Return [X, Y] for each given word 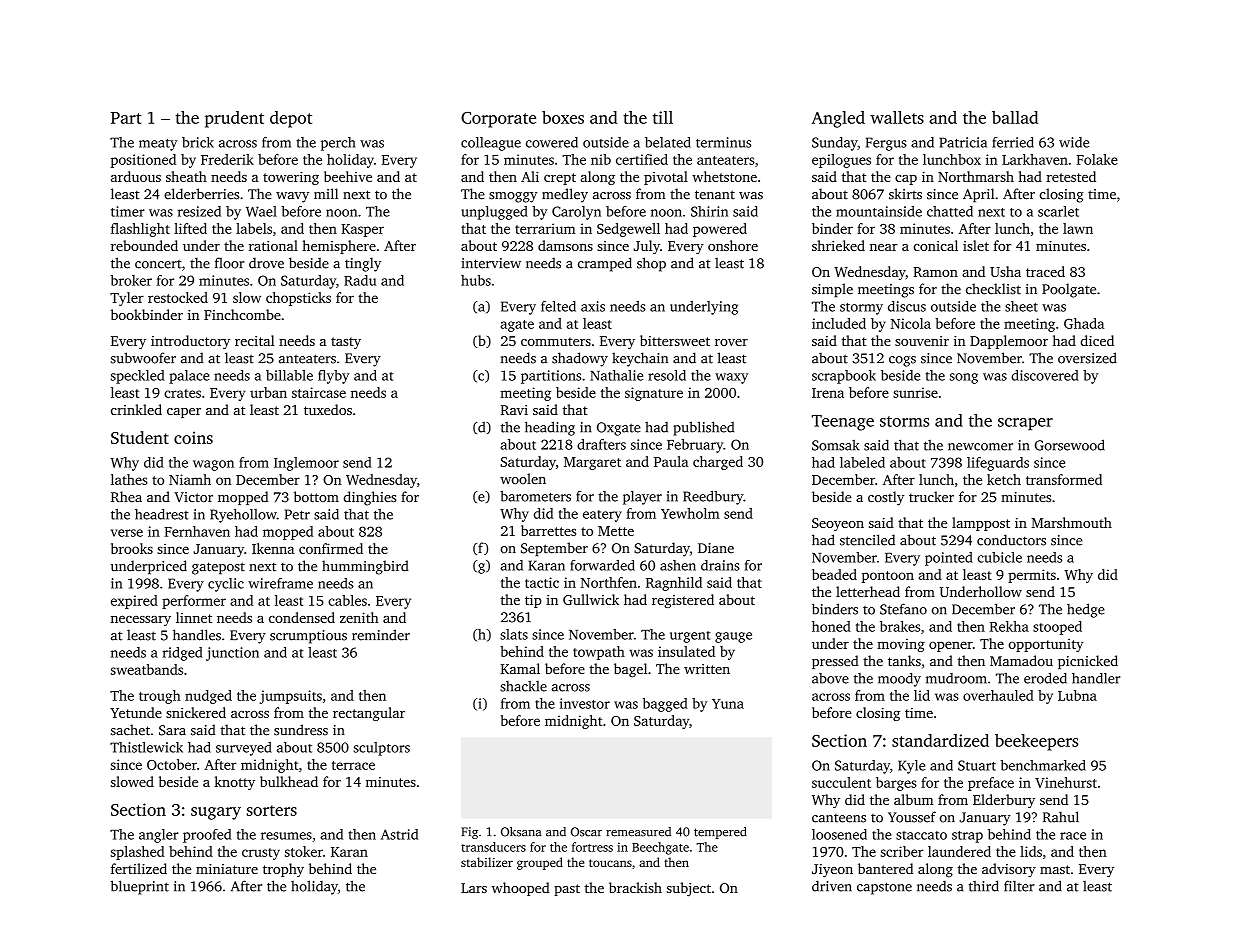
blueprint [139, 887]
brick [198, 142]
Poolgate [1069, 290]
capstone [884, 888]
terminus [723, 142]
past [567, 890]
